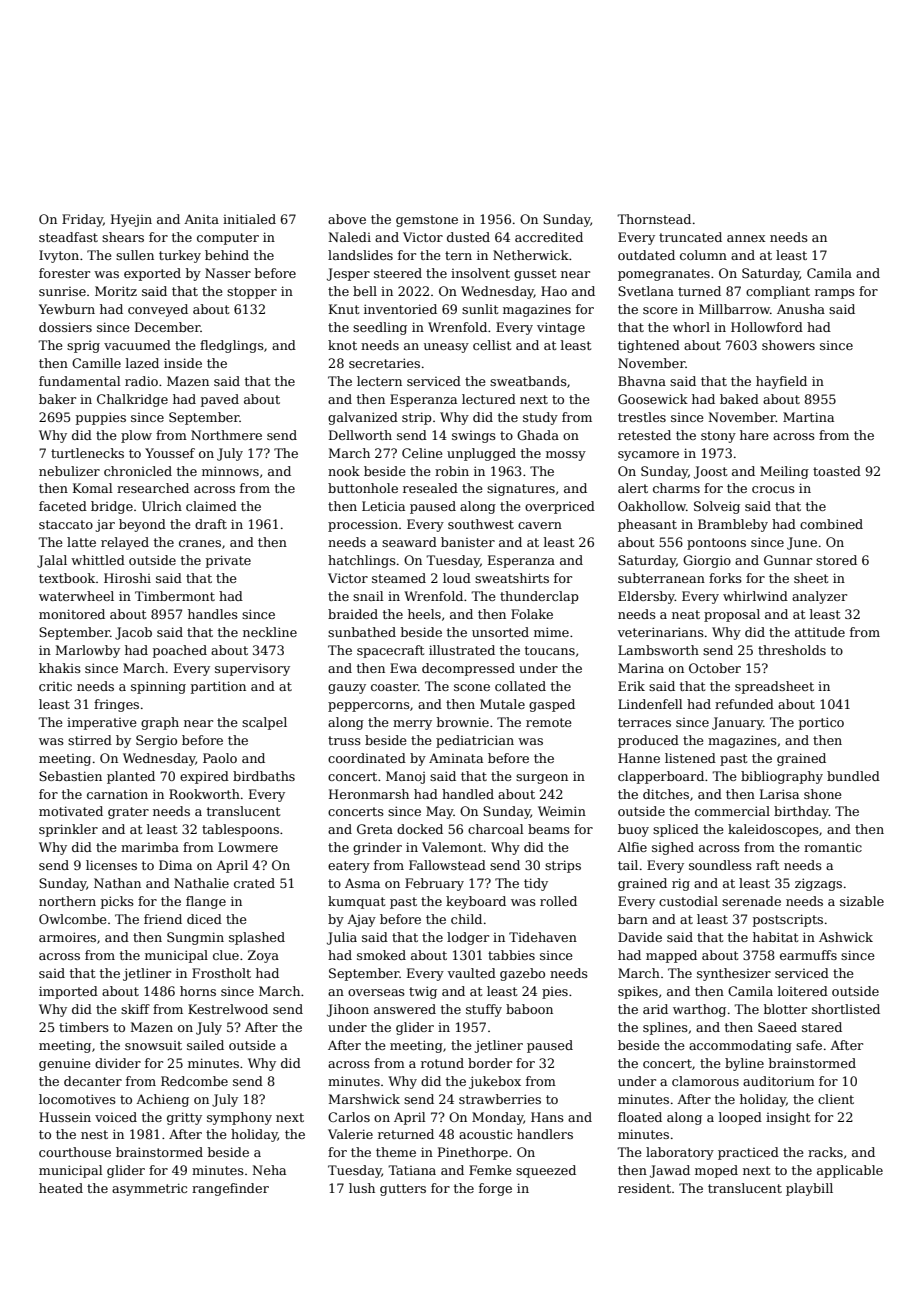  I want to click on serenade, so click(751, 901).
